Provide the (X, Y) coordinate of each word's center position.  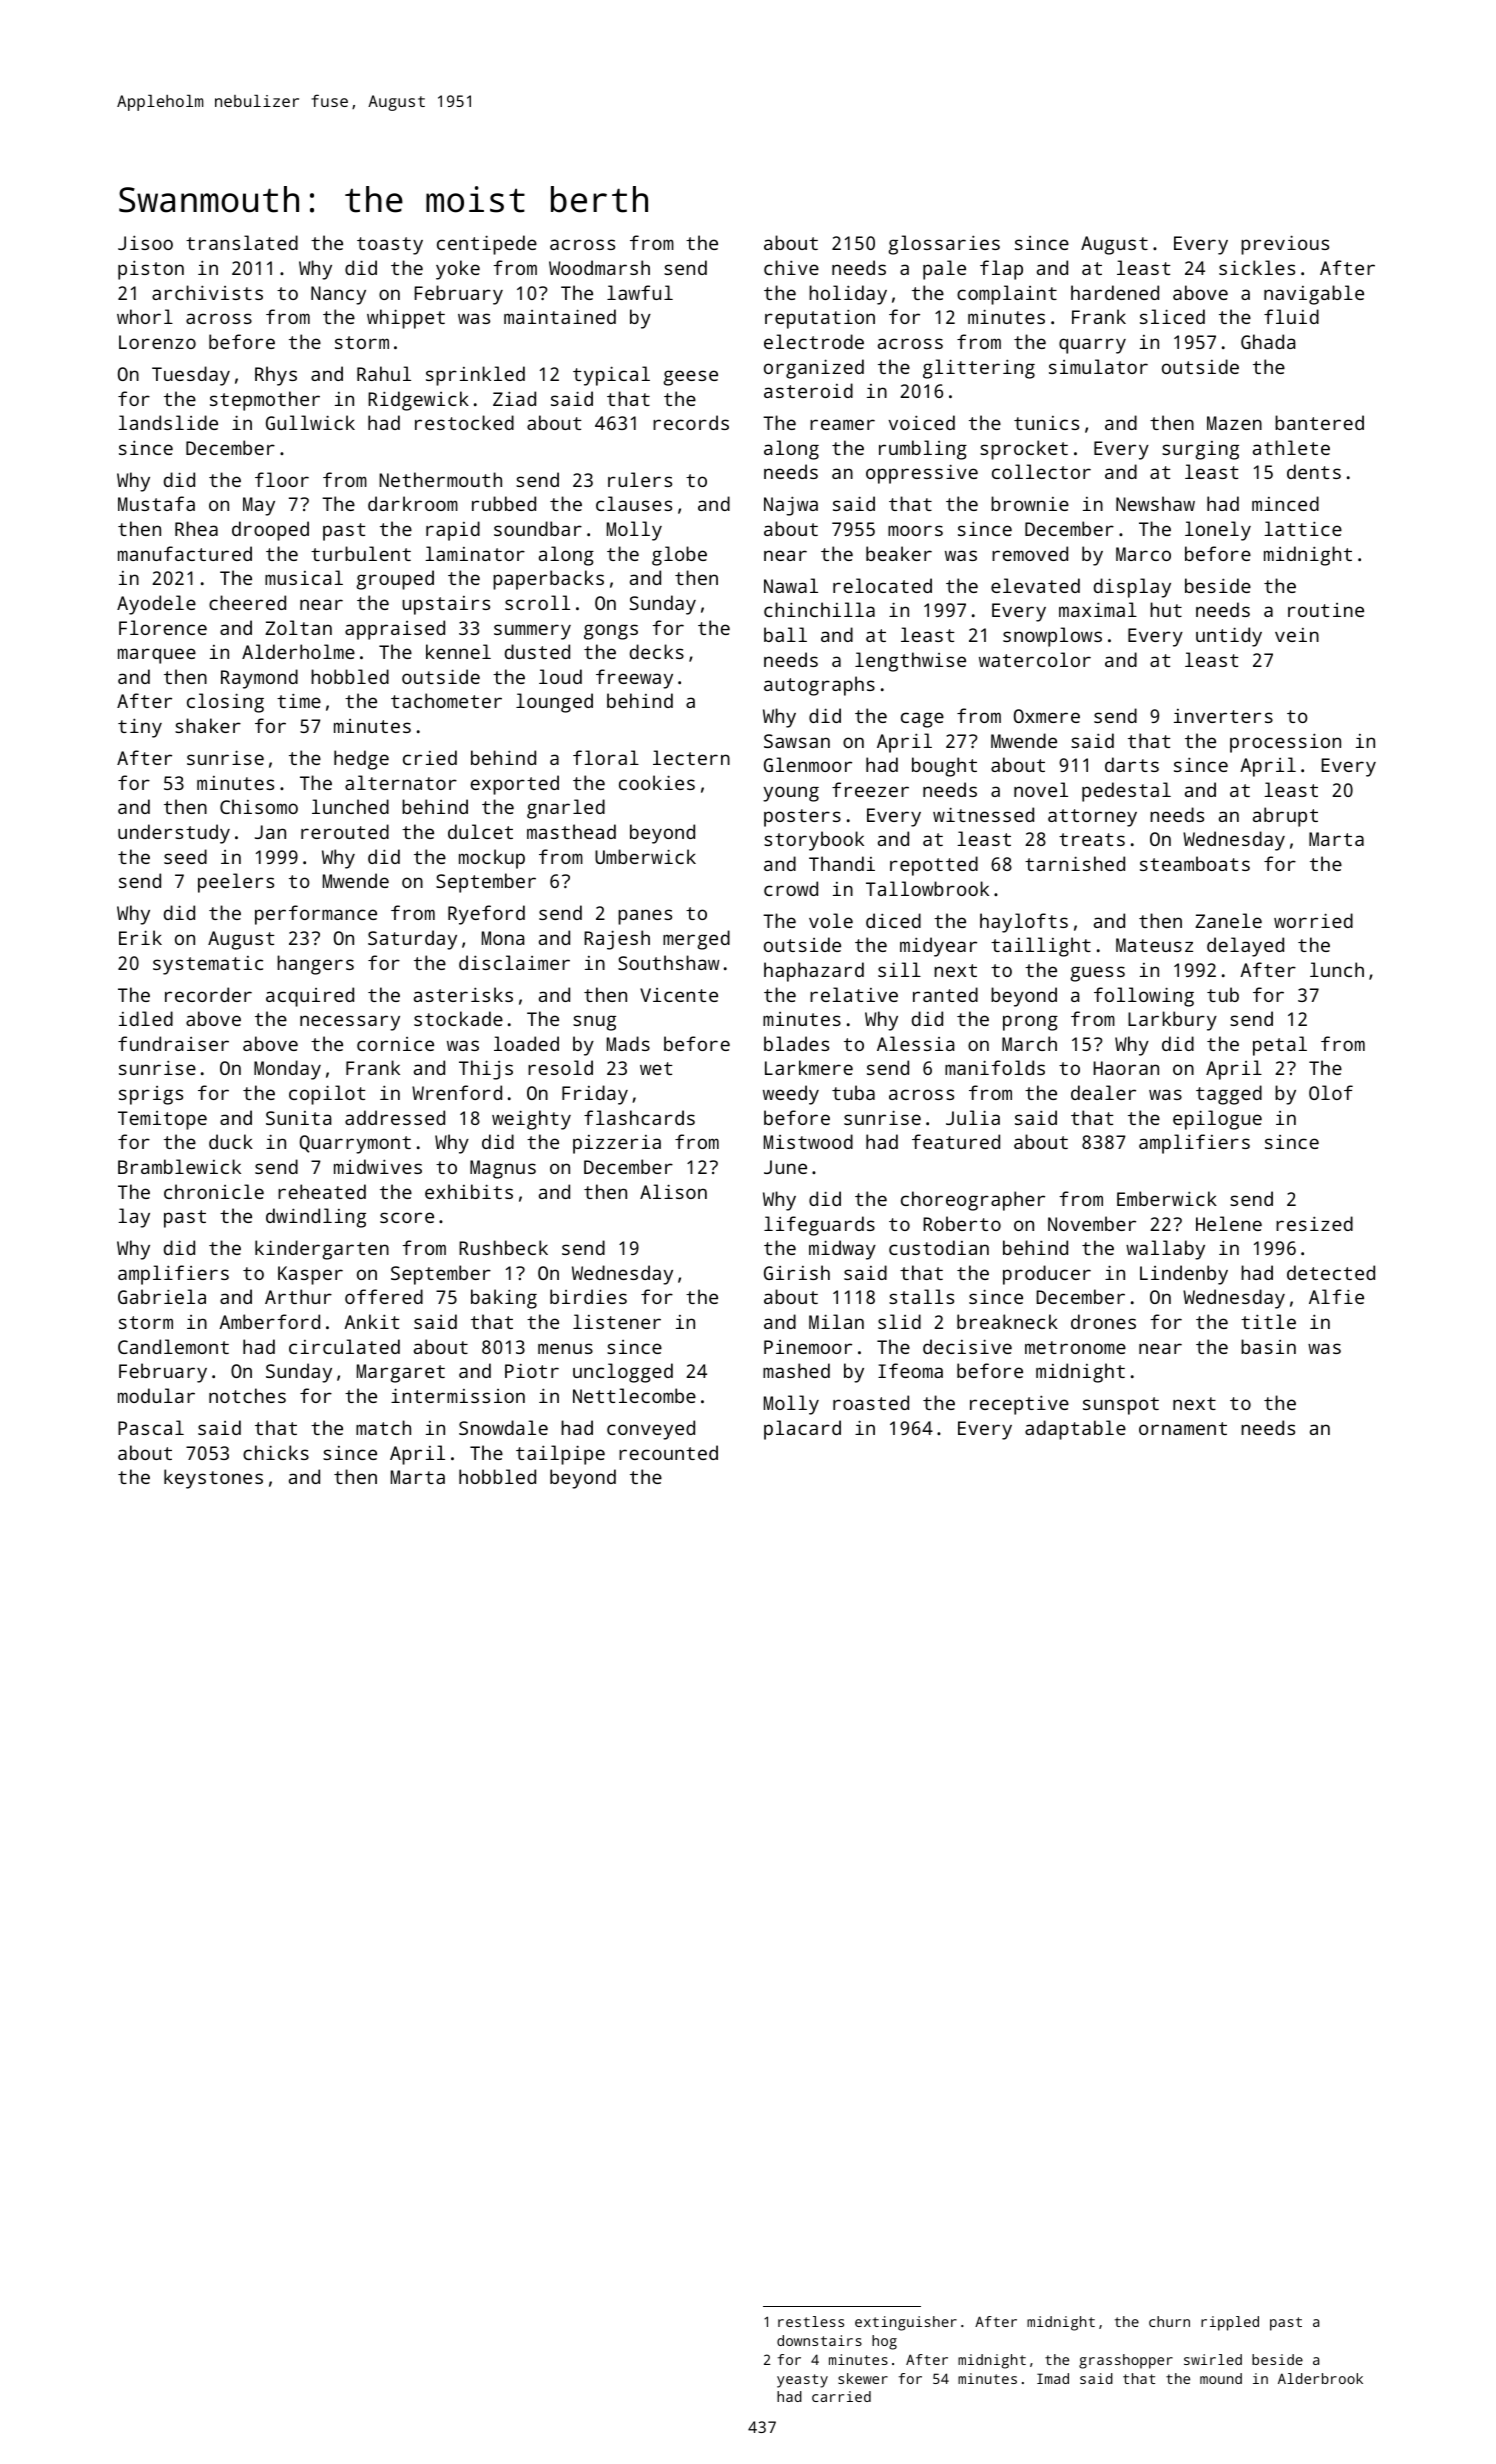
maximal (1098, 609)
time (299, 700)
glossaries (944, 245)
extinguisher (906, 2323)
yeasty (802, 2381)
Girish (797, 1272)
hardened (1115, 292)
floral (606, 757)
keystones (213, 1479)
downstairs (819, 2340)
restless (811, 2321)
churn (1169, 2321)
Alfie (1336, 1296)
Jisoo (145, 242)
